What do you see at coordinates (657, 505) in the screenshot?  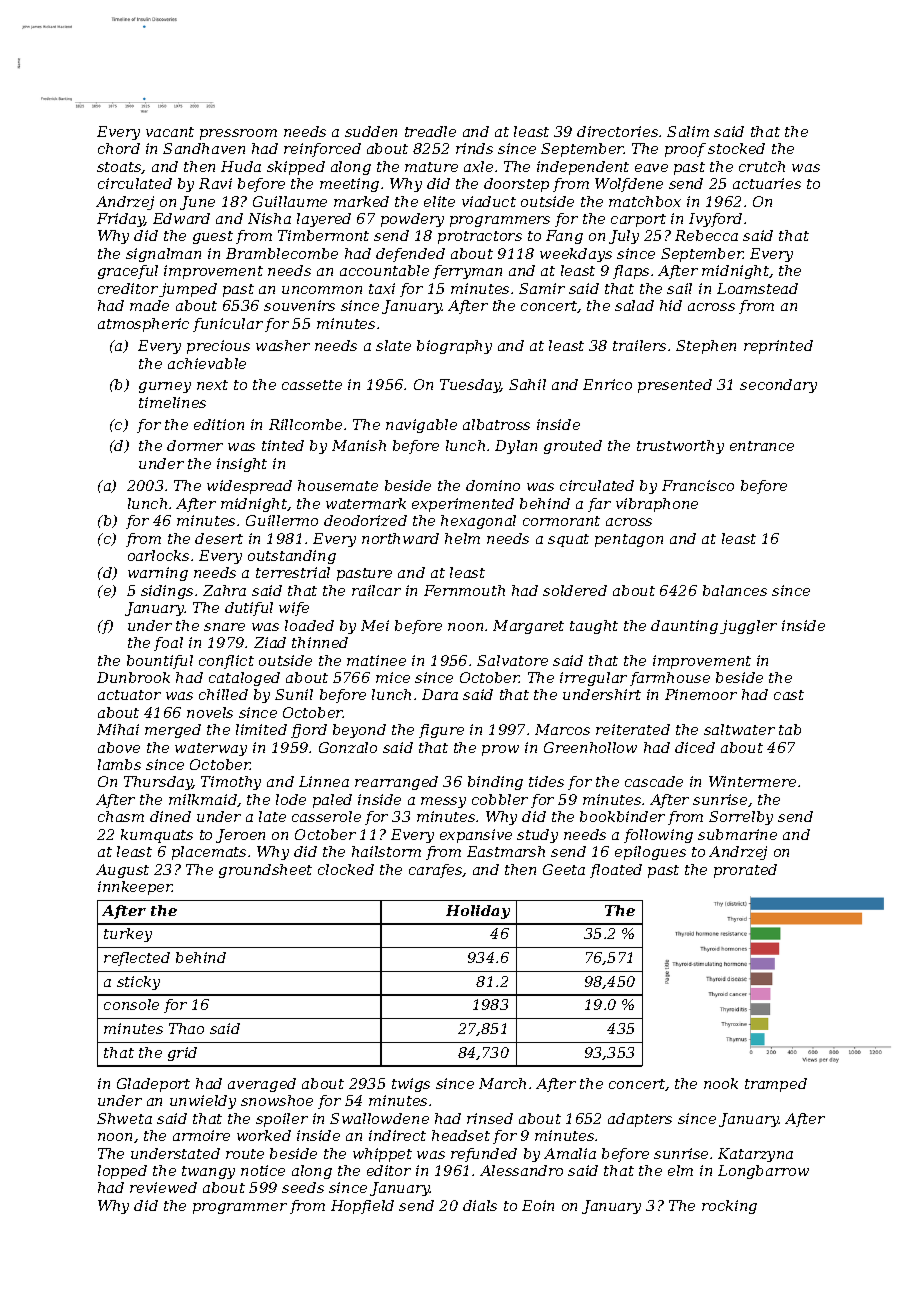 I see `vibraphone` at bounding box center [657, 505].
